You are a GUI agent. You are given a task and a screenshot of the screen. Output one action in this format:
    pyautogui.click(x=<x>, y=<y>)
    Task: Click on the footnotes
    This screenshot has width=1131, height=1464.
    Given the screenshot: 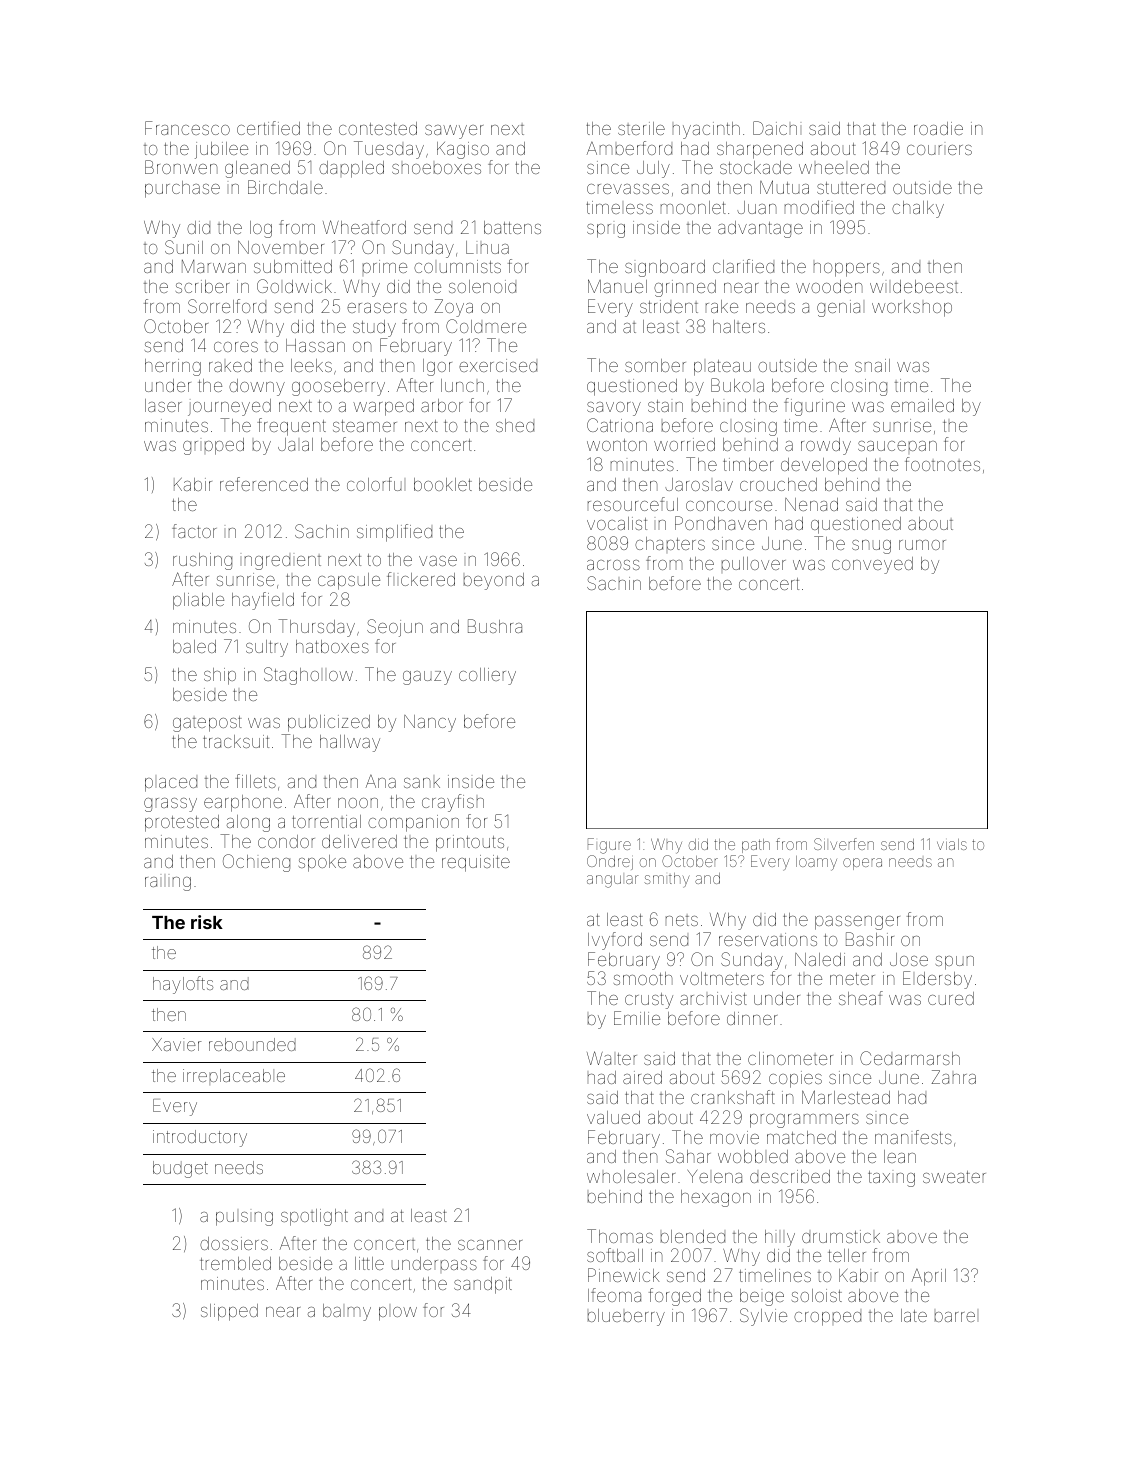 What is the action you would take?
    pyautogui.click(x=942, y=464)
